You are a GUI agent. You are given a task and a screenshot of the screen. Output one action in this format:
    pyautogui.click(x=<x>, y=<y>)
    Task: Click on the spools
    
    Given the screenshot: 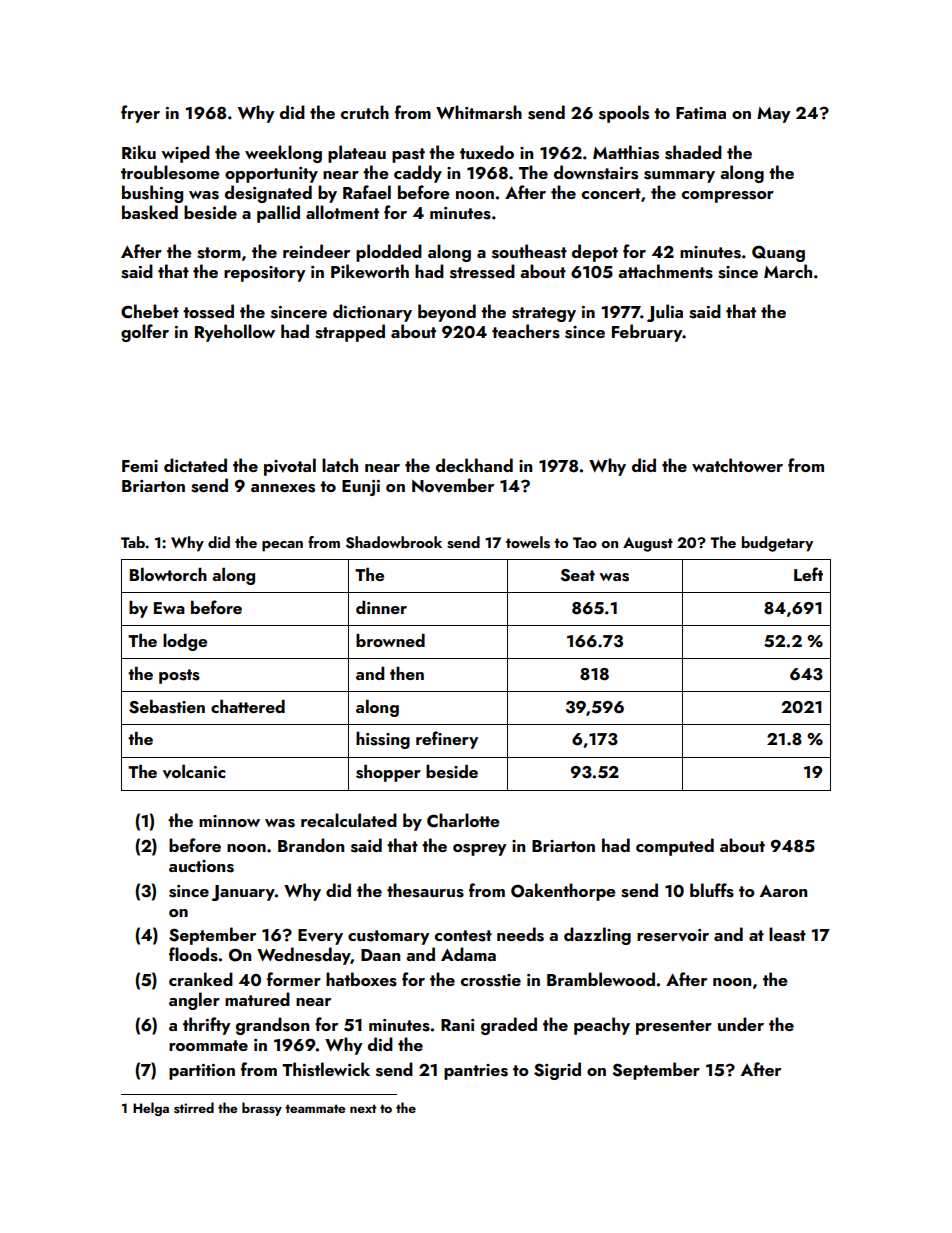 What is the action you would take?
    pyautogui.click(x=624, y=114)
